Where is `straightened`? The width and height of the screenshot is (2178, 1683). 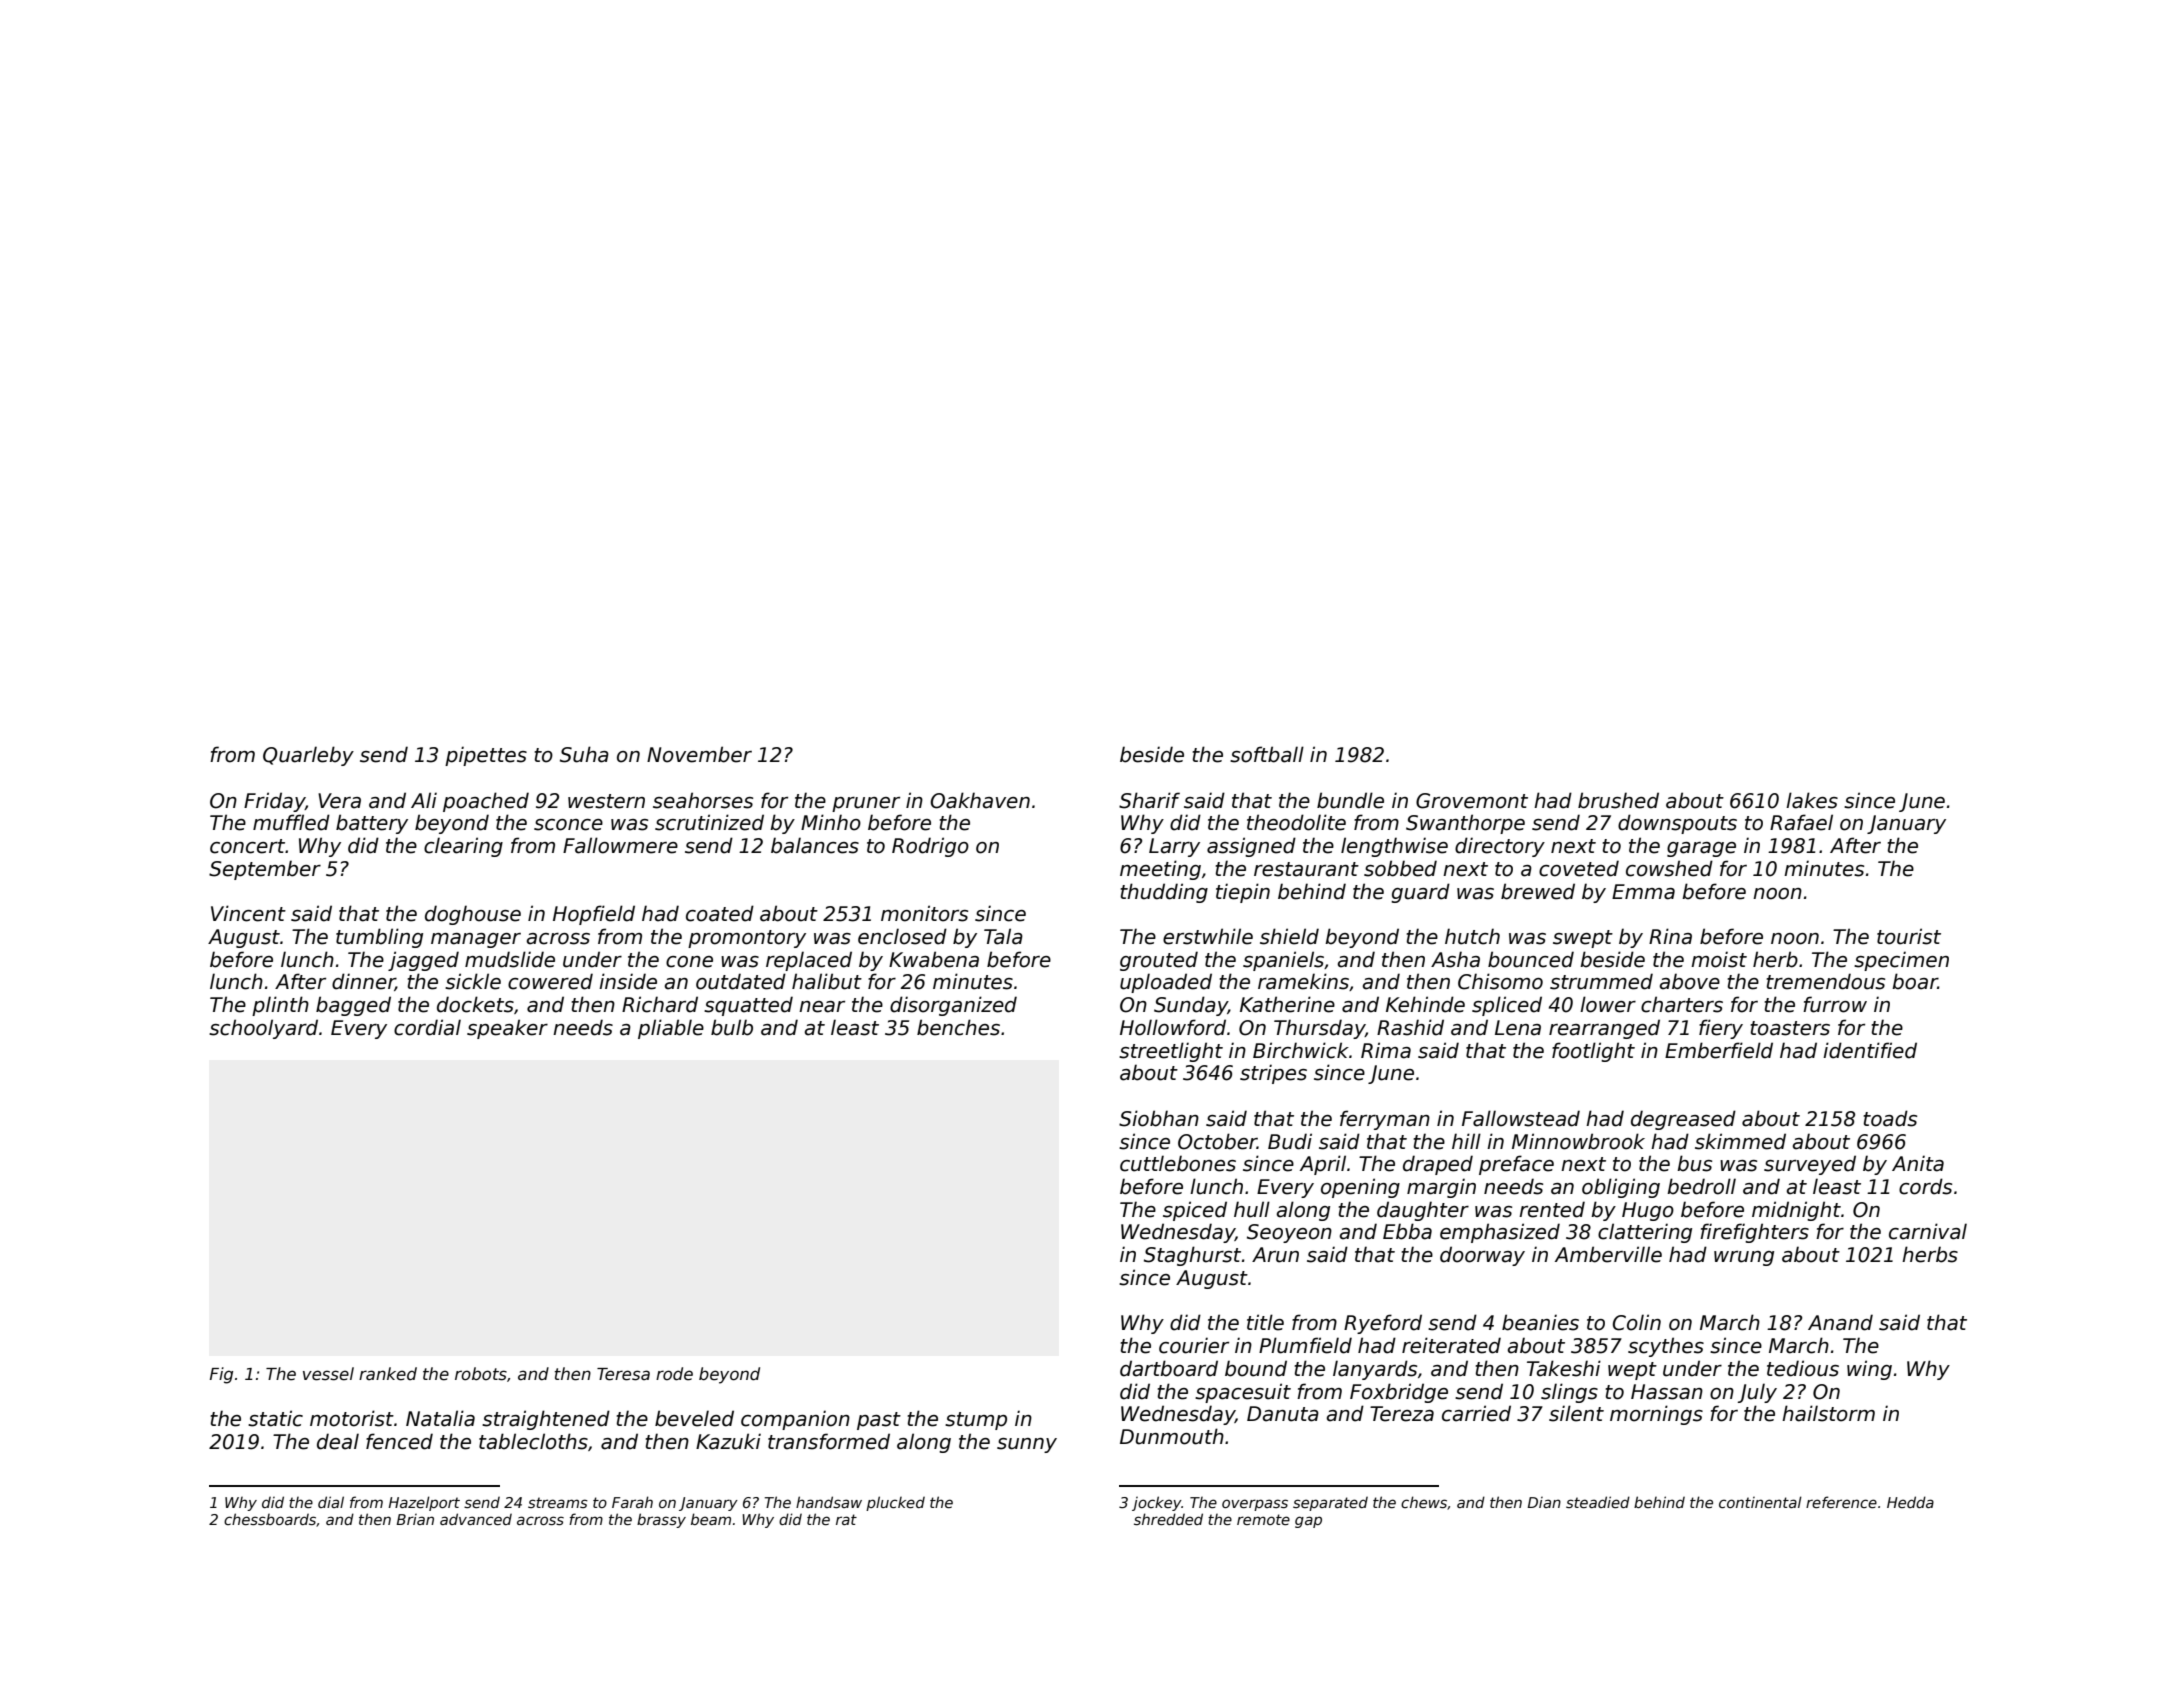 straightened is located at coordinates (546, 1420).
